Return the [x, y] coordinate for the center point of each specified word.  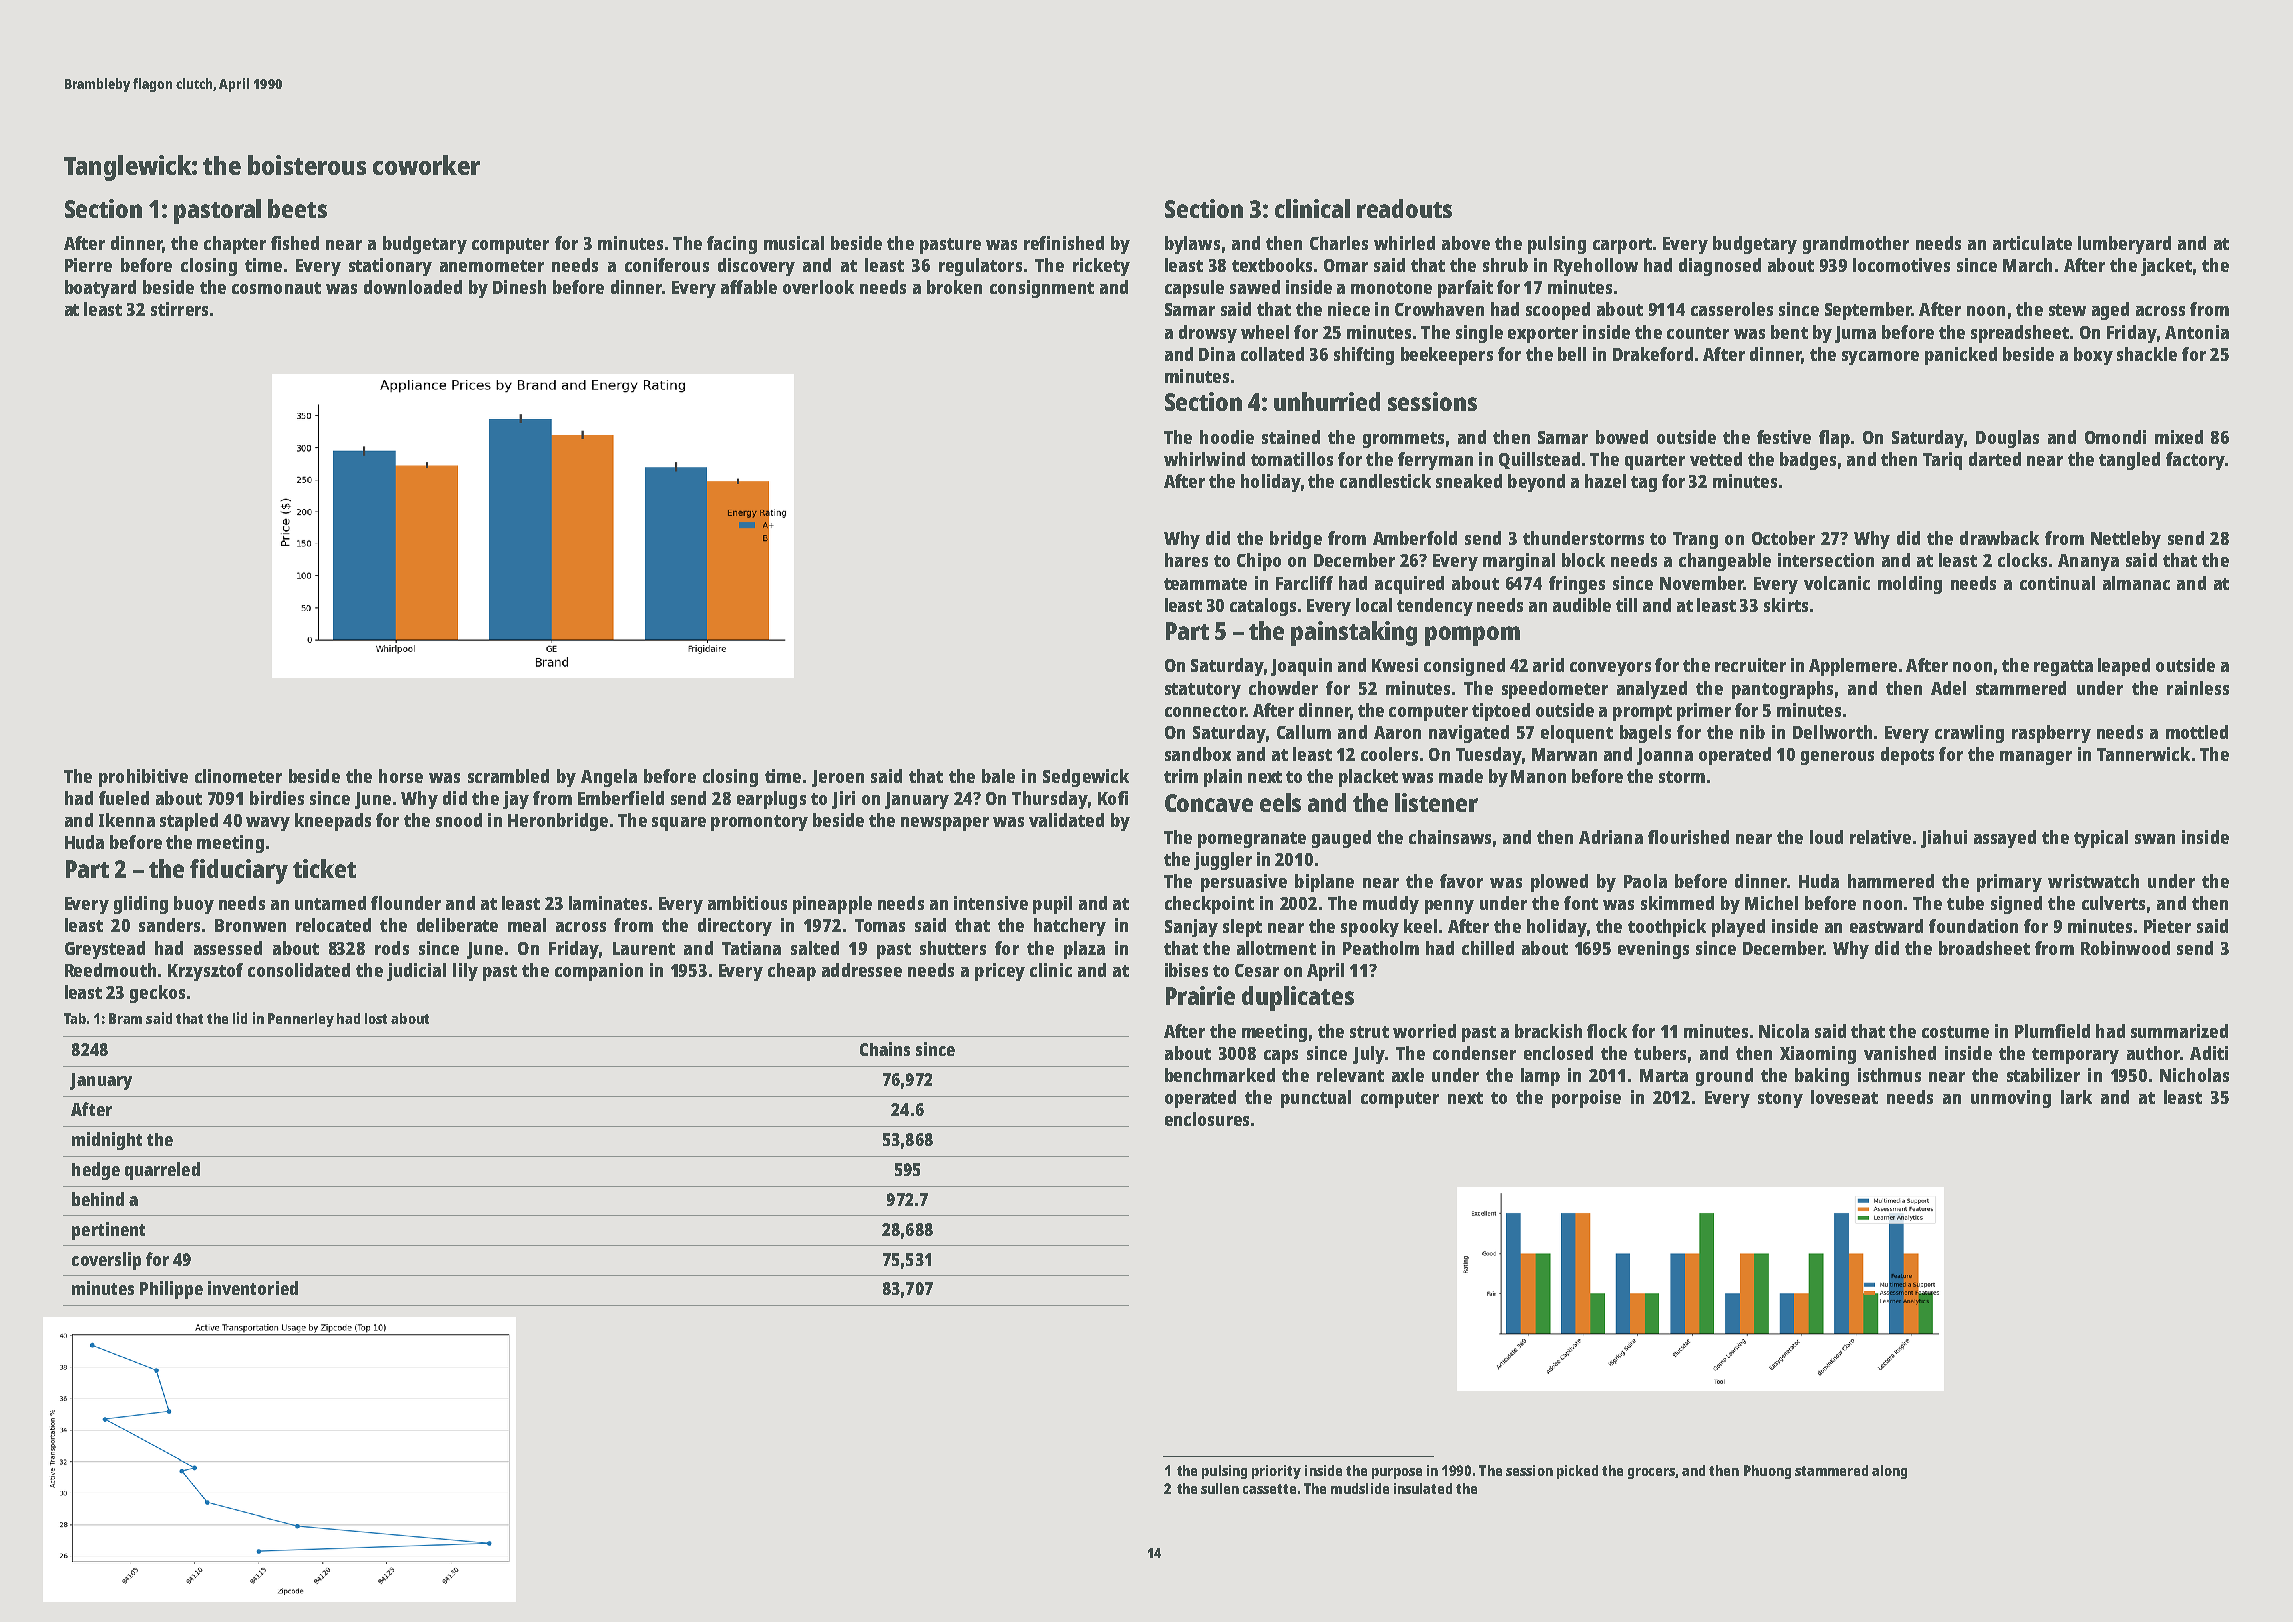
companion [599, 972]
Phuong [1767, 1472]
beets [297, 208]
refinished [1064, 243]
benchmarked [1220, 1075]
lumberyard [2124, 245]
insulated [1423, 1488]
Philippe [171, 1290]
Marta [1664, 1075]
